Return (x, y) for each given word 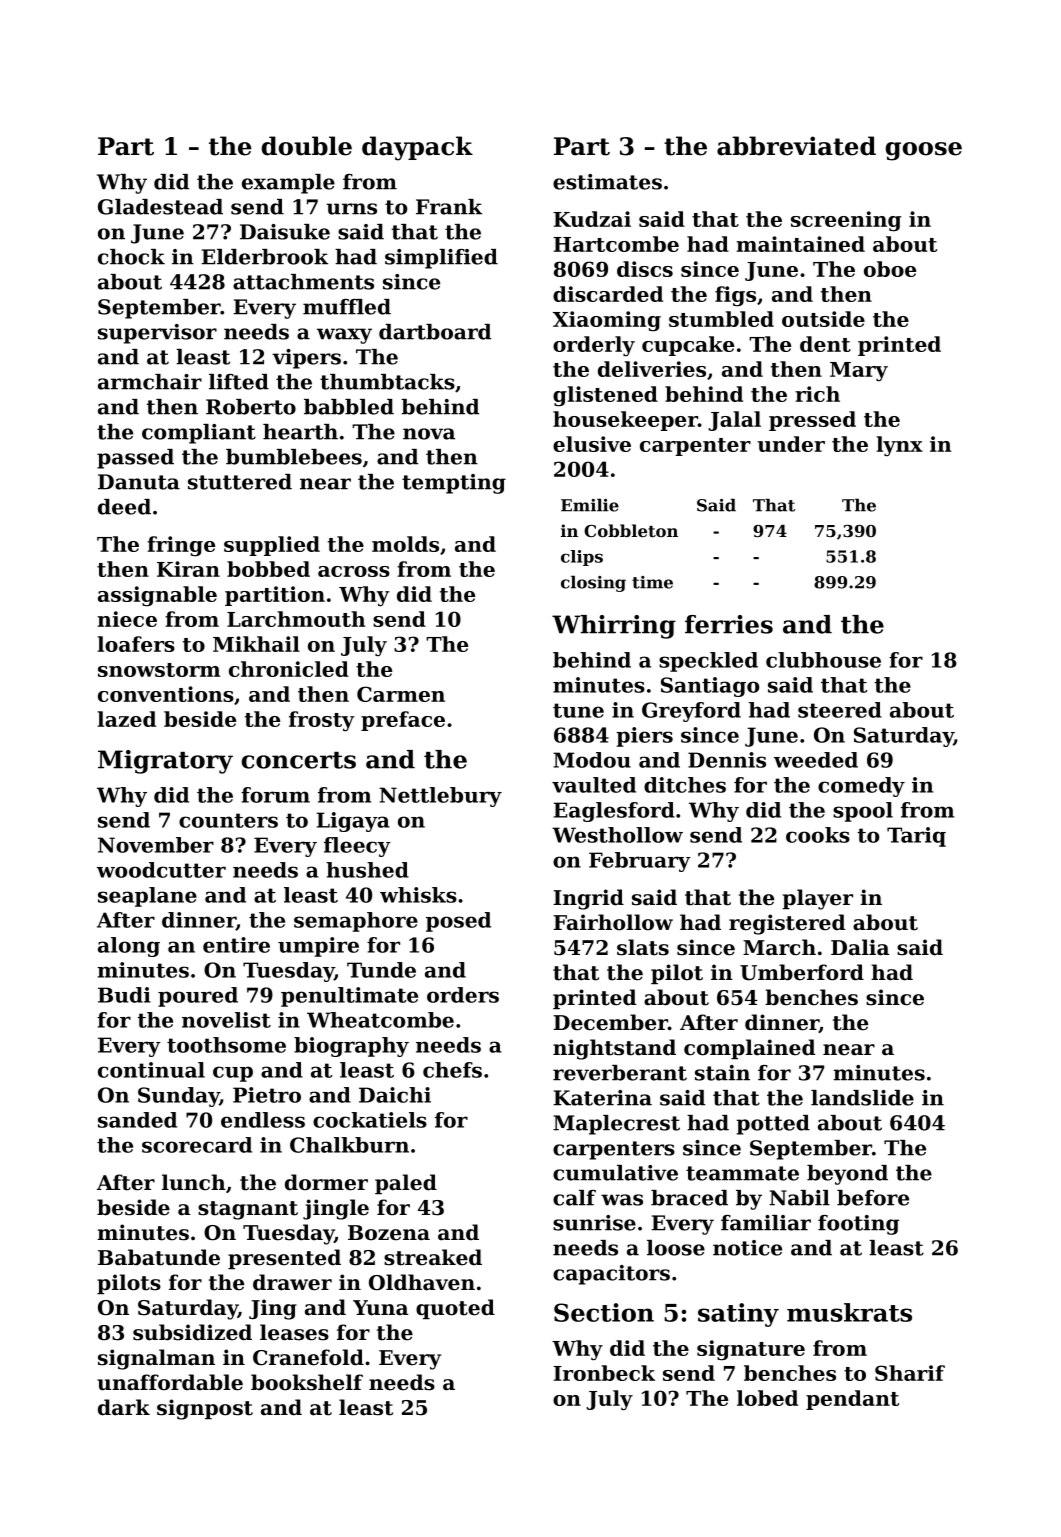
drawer (292, 1282)
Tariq (916, 837)
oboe (890, 269)
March (779, 947)
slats (643, 947)
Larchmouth (296, 619)
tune (578, 710)
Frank (449, 207)
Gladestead (160, 207)
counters (228, 820)
